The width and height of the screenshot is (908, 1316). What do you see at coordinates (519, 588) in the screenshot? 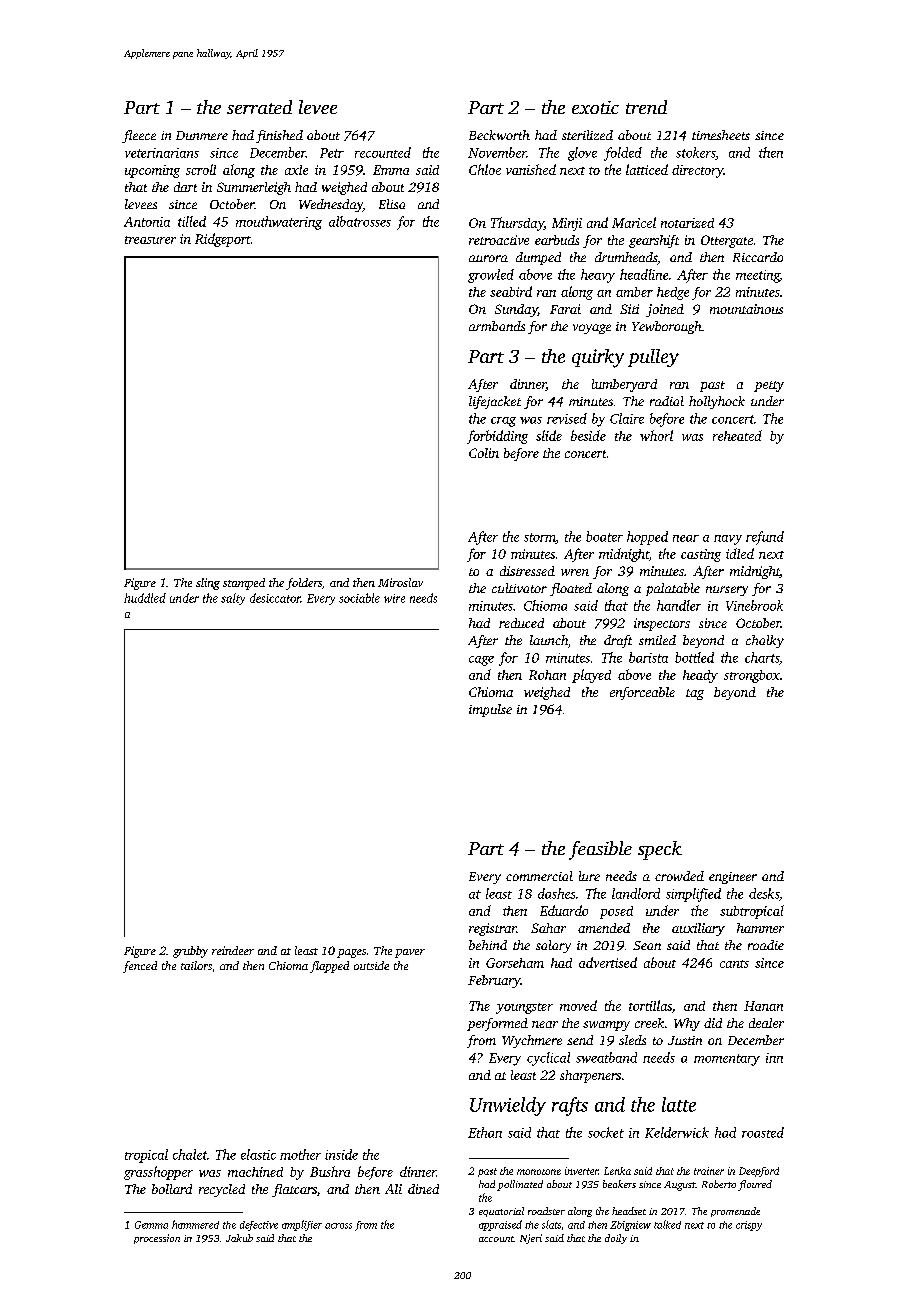
I see `cultivator` at bounding box center [519, 588].
